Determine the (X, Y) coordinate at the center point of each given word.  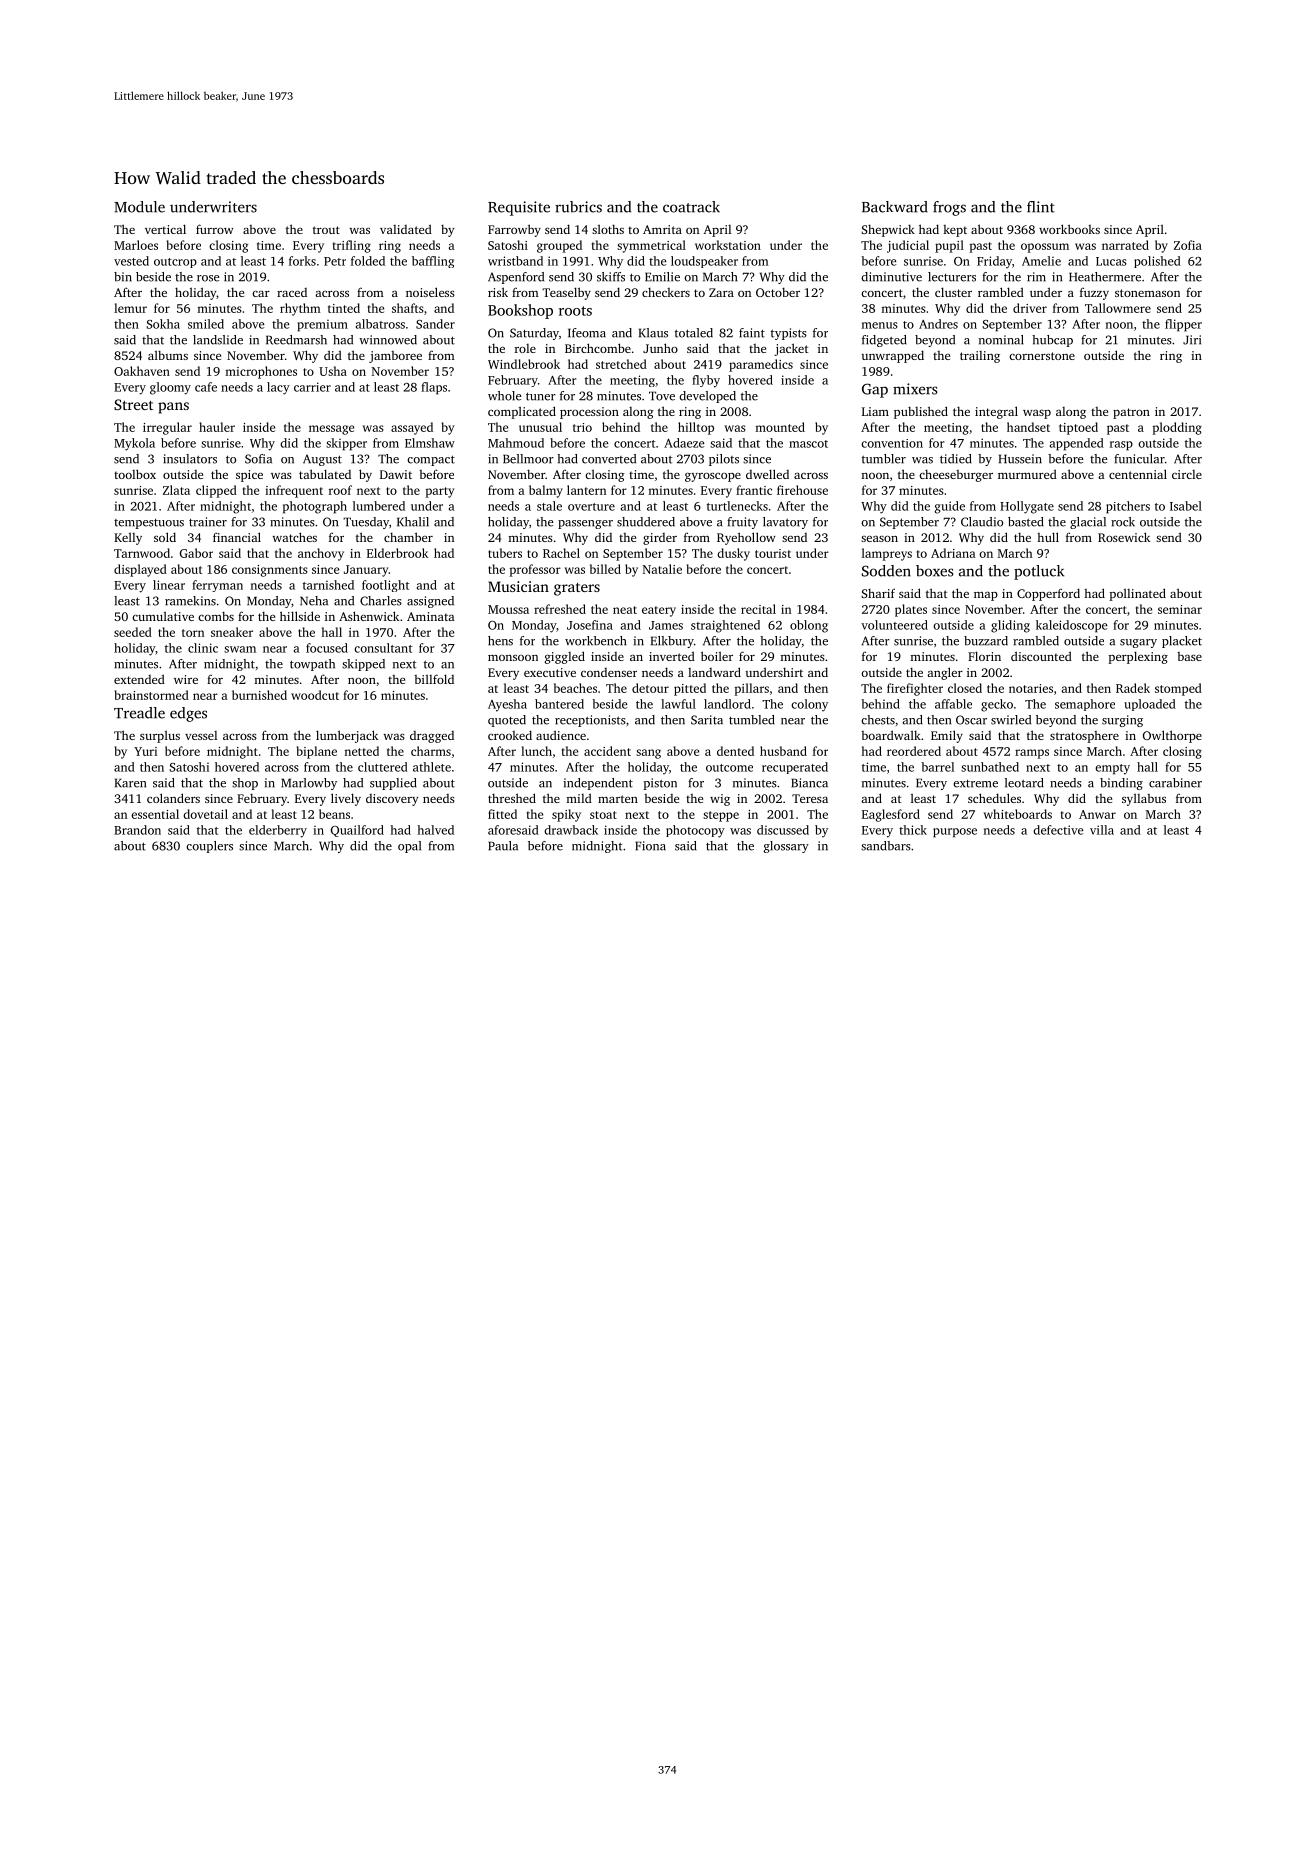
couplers (209, 847)
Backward (895, 207)
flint (1041, 207)
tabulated (325, 474)
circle (1187, 474)
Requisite (519, 208)
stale (549, 506)
